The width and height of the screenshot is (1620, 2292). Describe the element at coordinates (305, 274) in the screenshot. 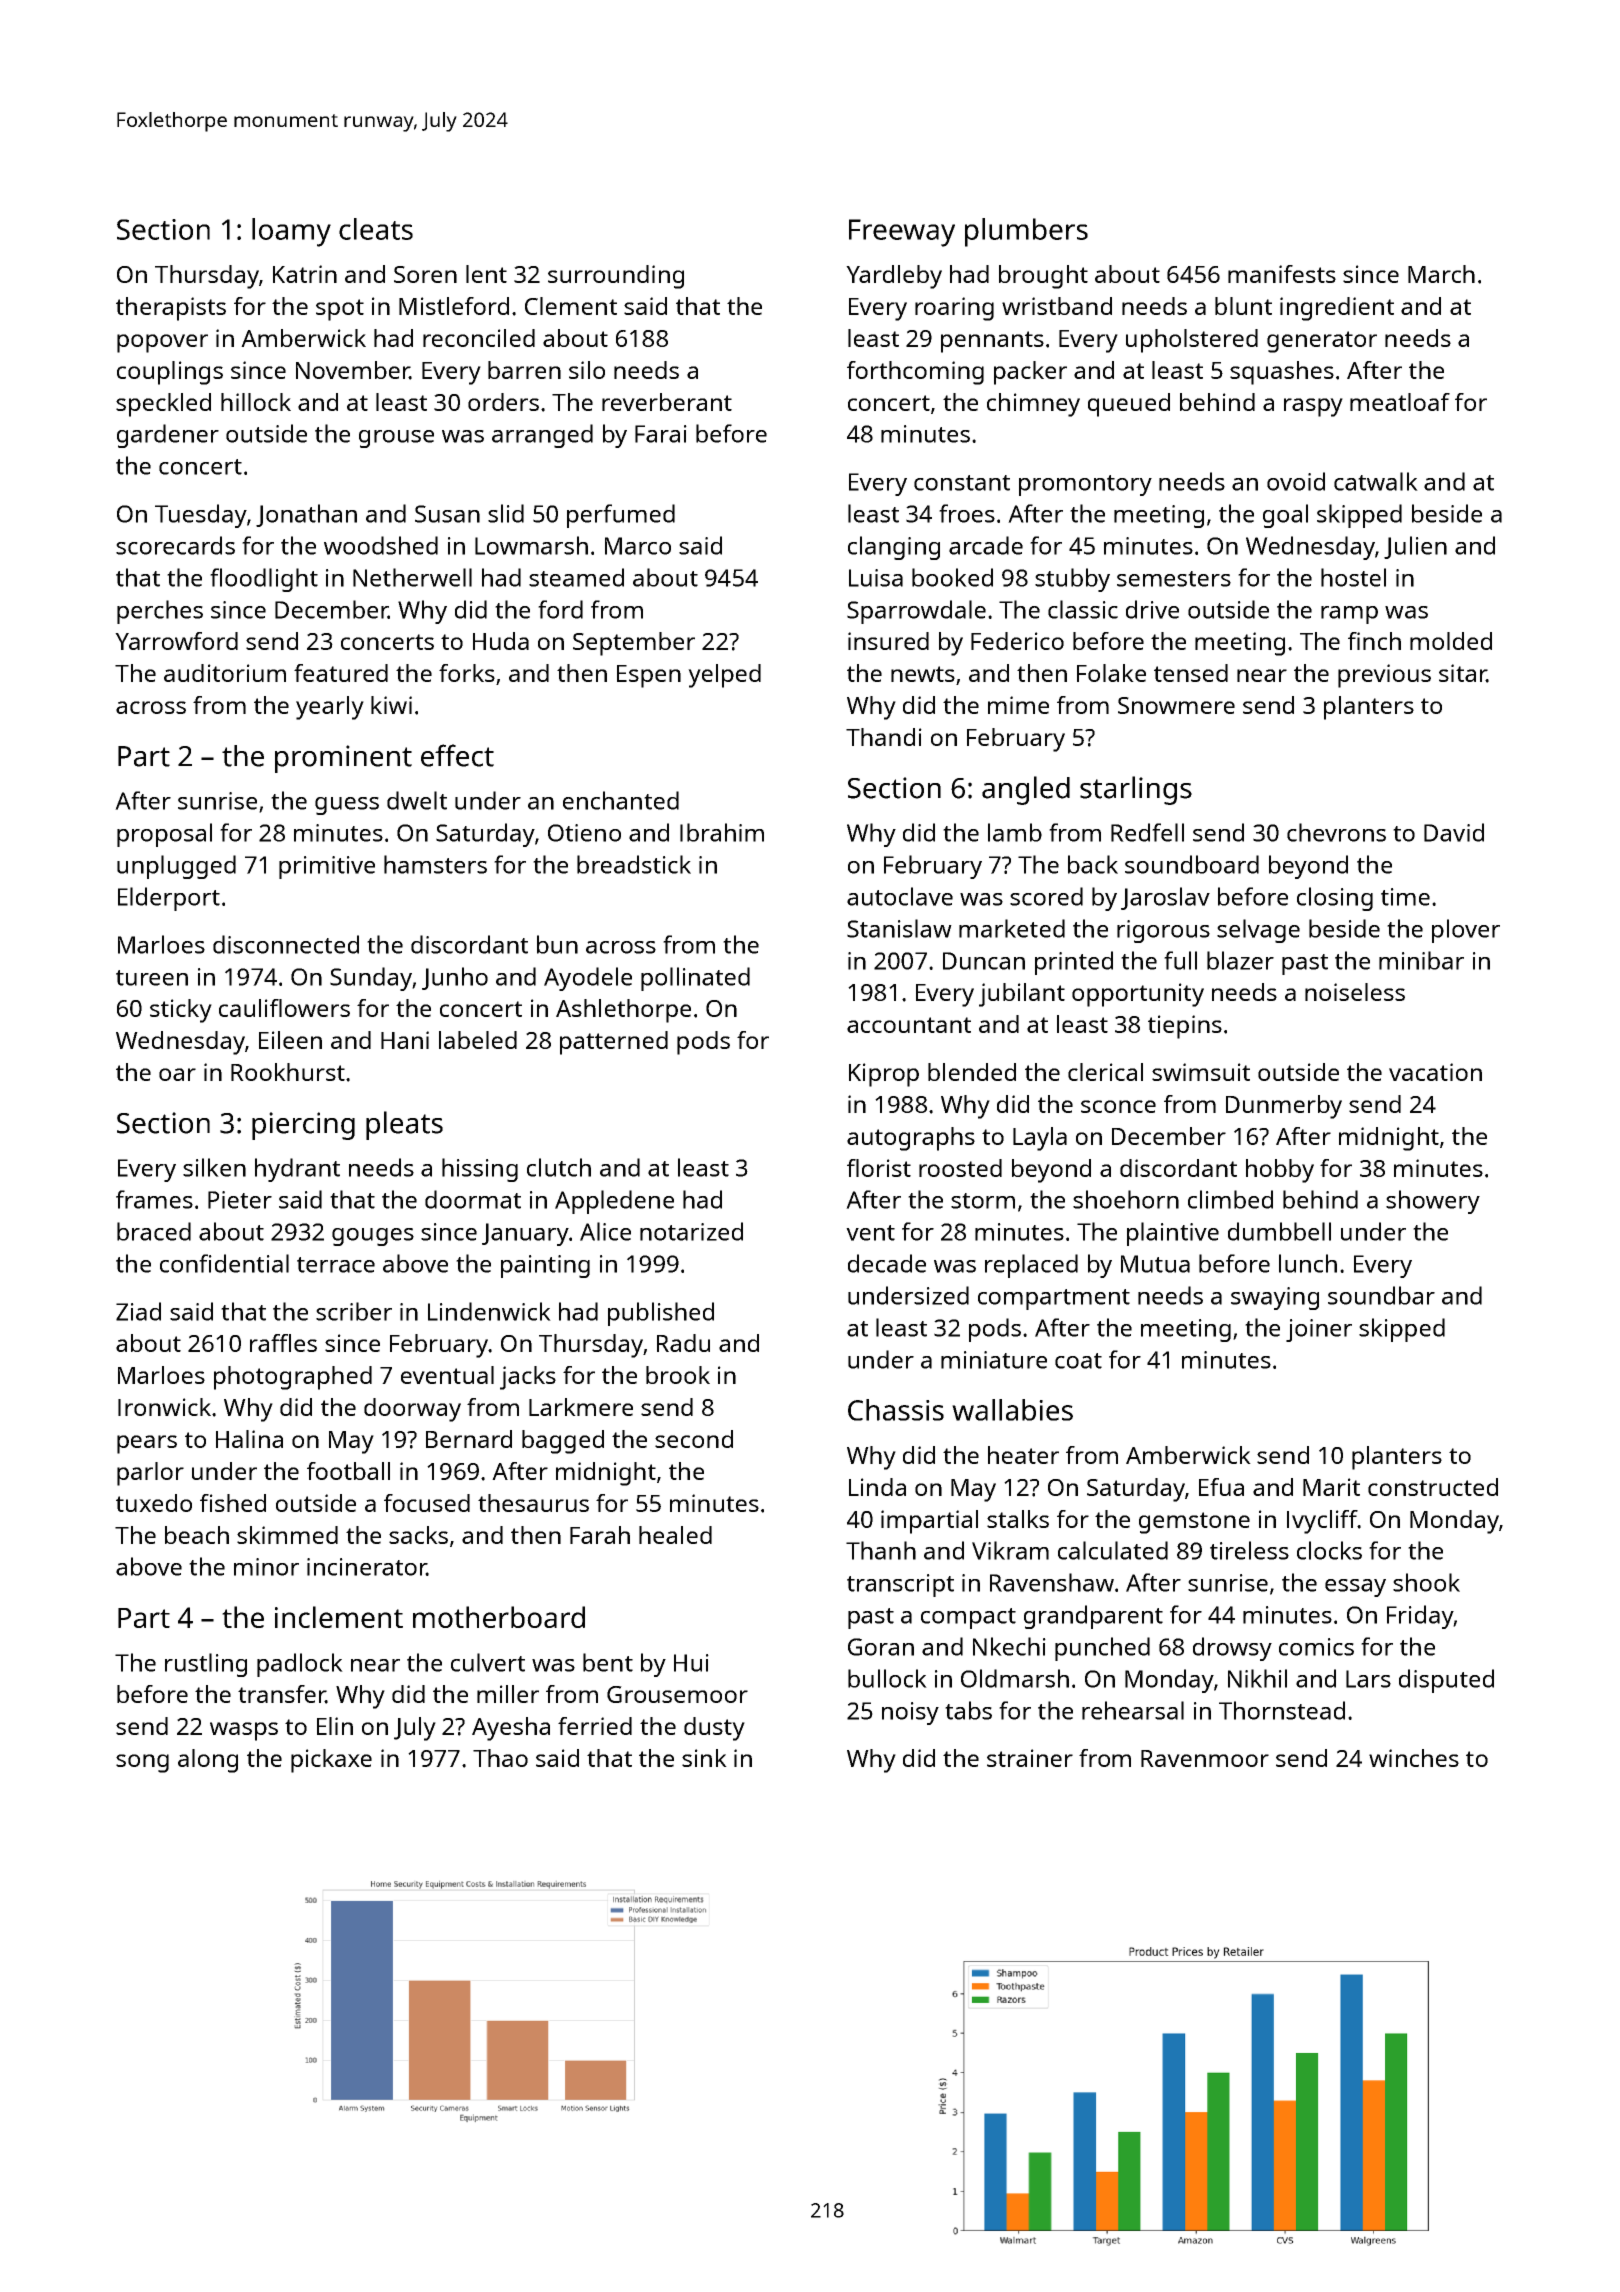

I see `Katrin` at that location.
